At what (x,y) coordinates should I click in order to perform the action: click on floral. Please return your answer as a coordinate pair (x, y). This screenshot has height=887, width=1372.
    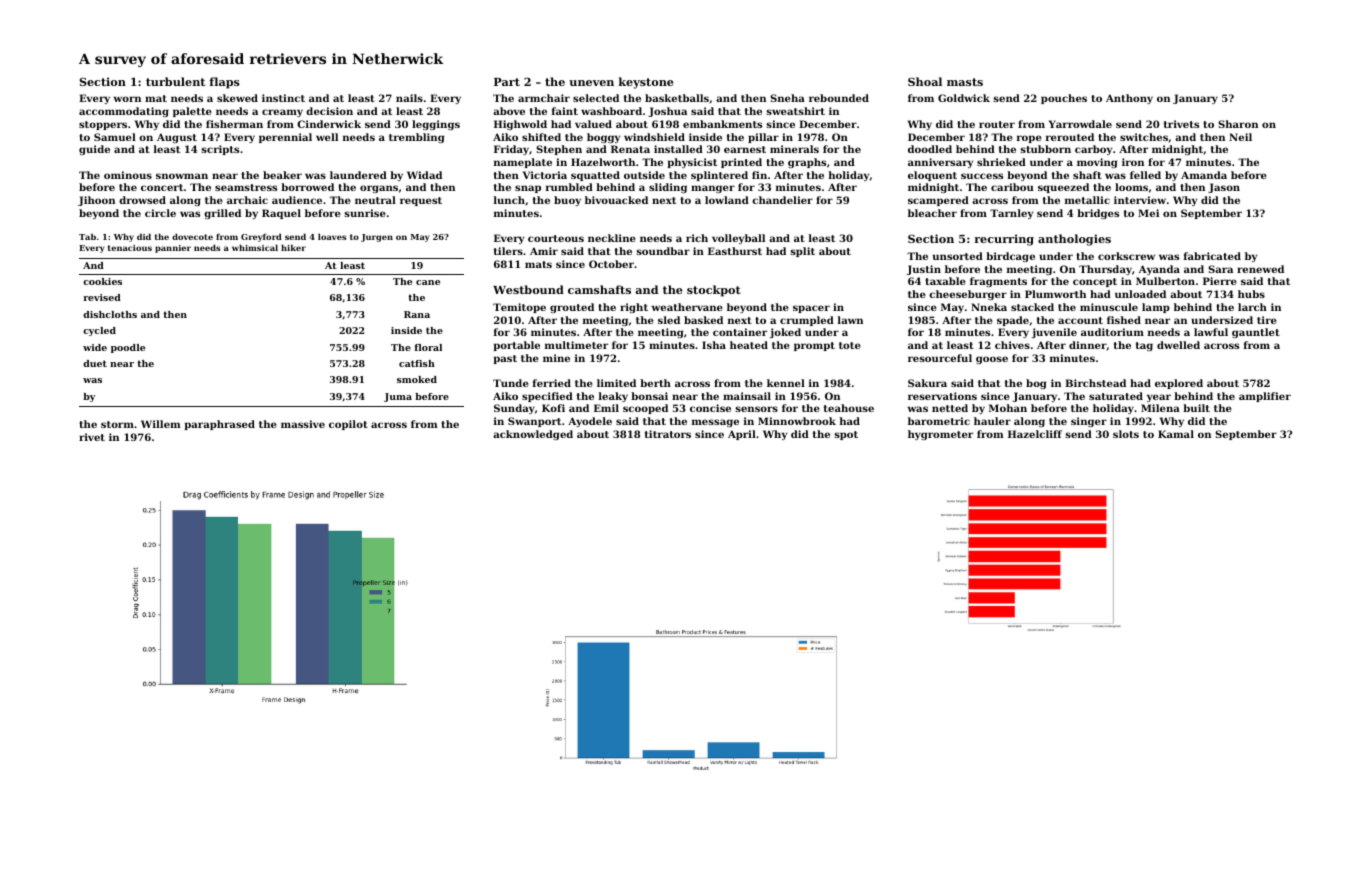
    Looking at the image, I should click on (428, 347).
